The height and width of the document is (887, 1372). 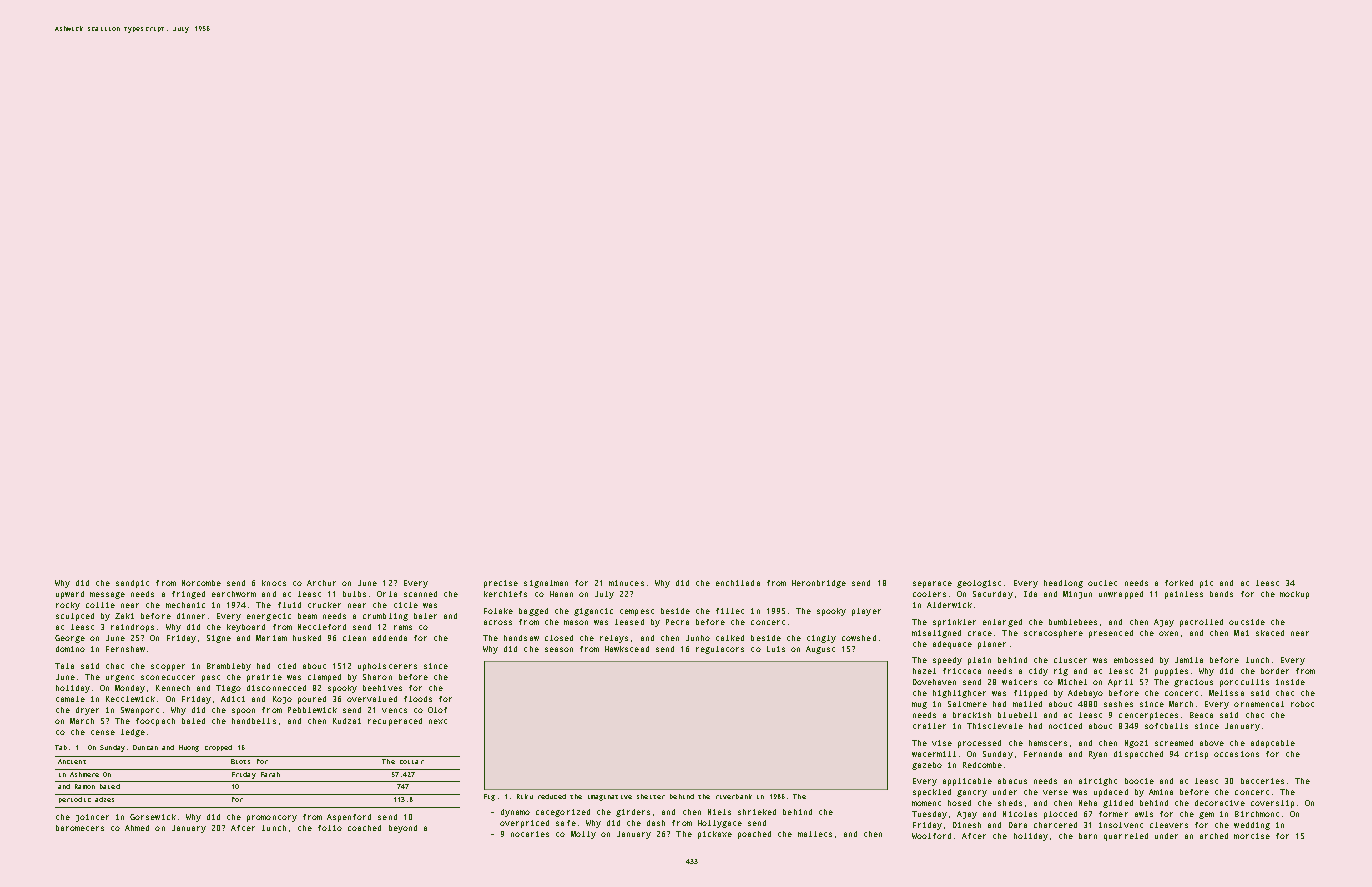 What do you see at coordinates (321, 583) in the document?
I see `Arthur` at bounding box center [321, 583].
